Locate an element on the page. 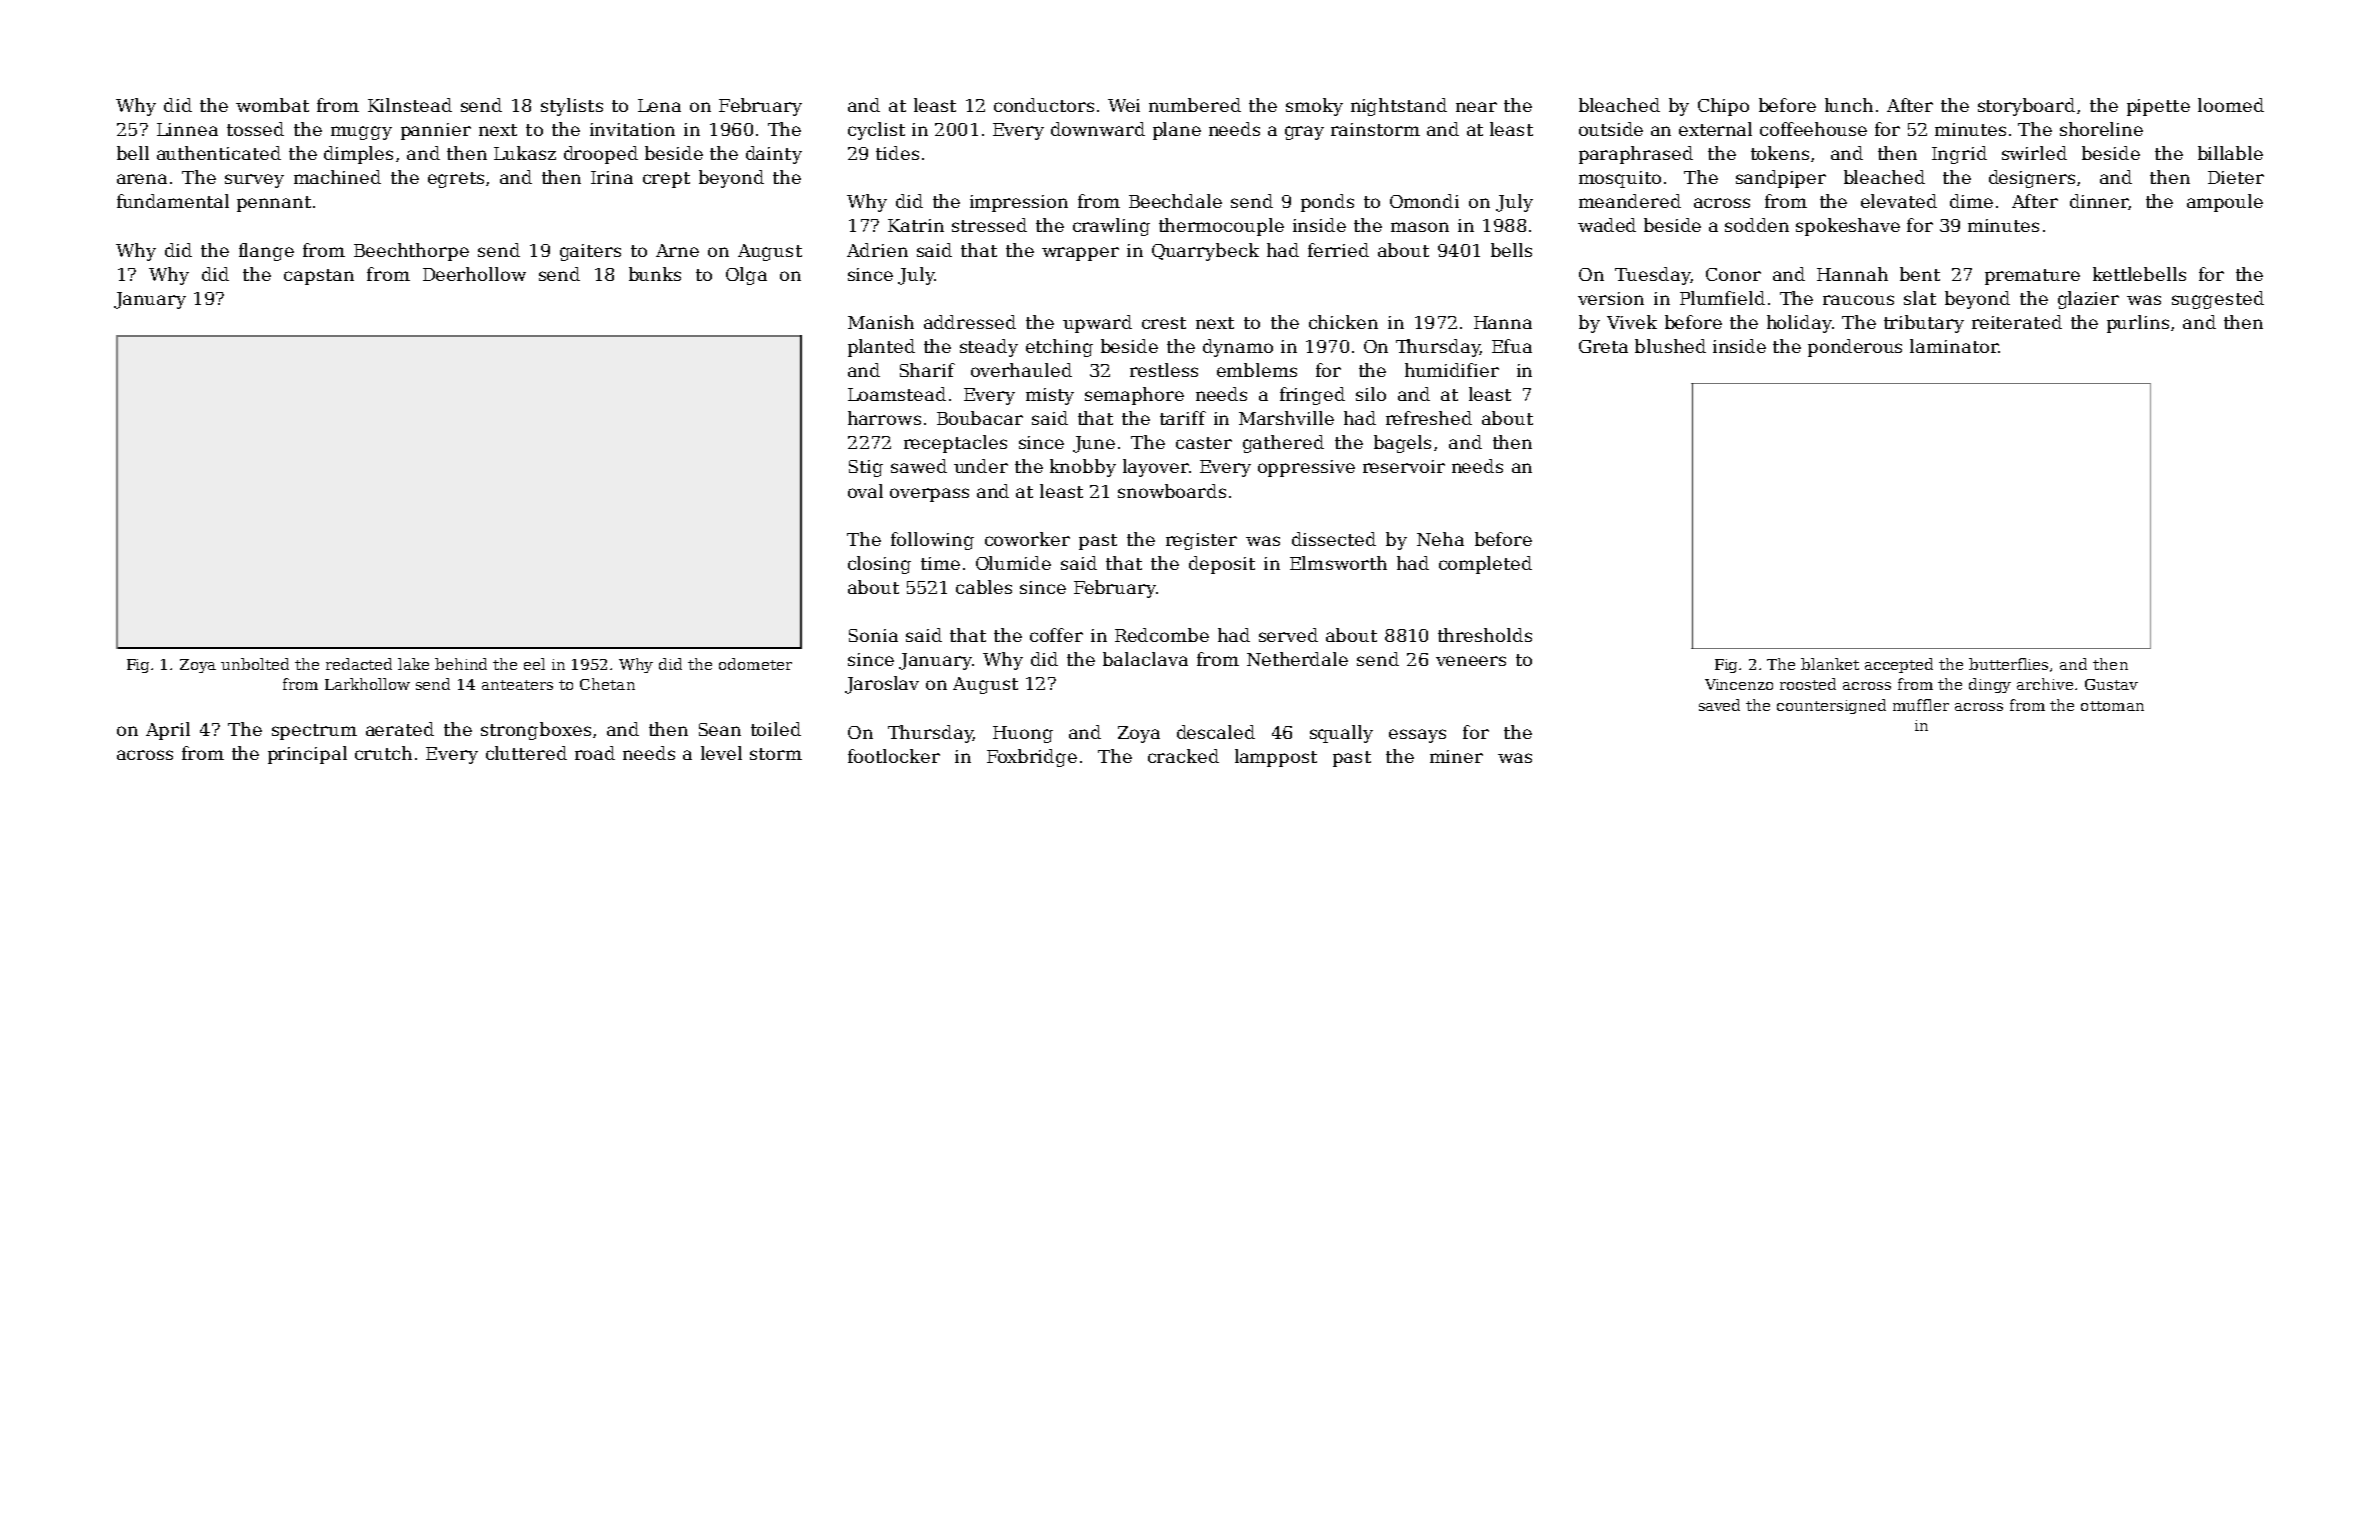  Gustav is located at coordinates (2111, 684).
